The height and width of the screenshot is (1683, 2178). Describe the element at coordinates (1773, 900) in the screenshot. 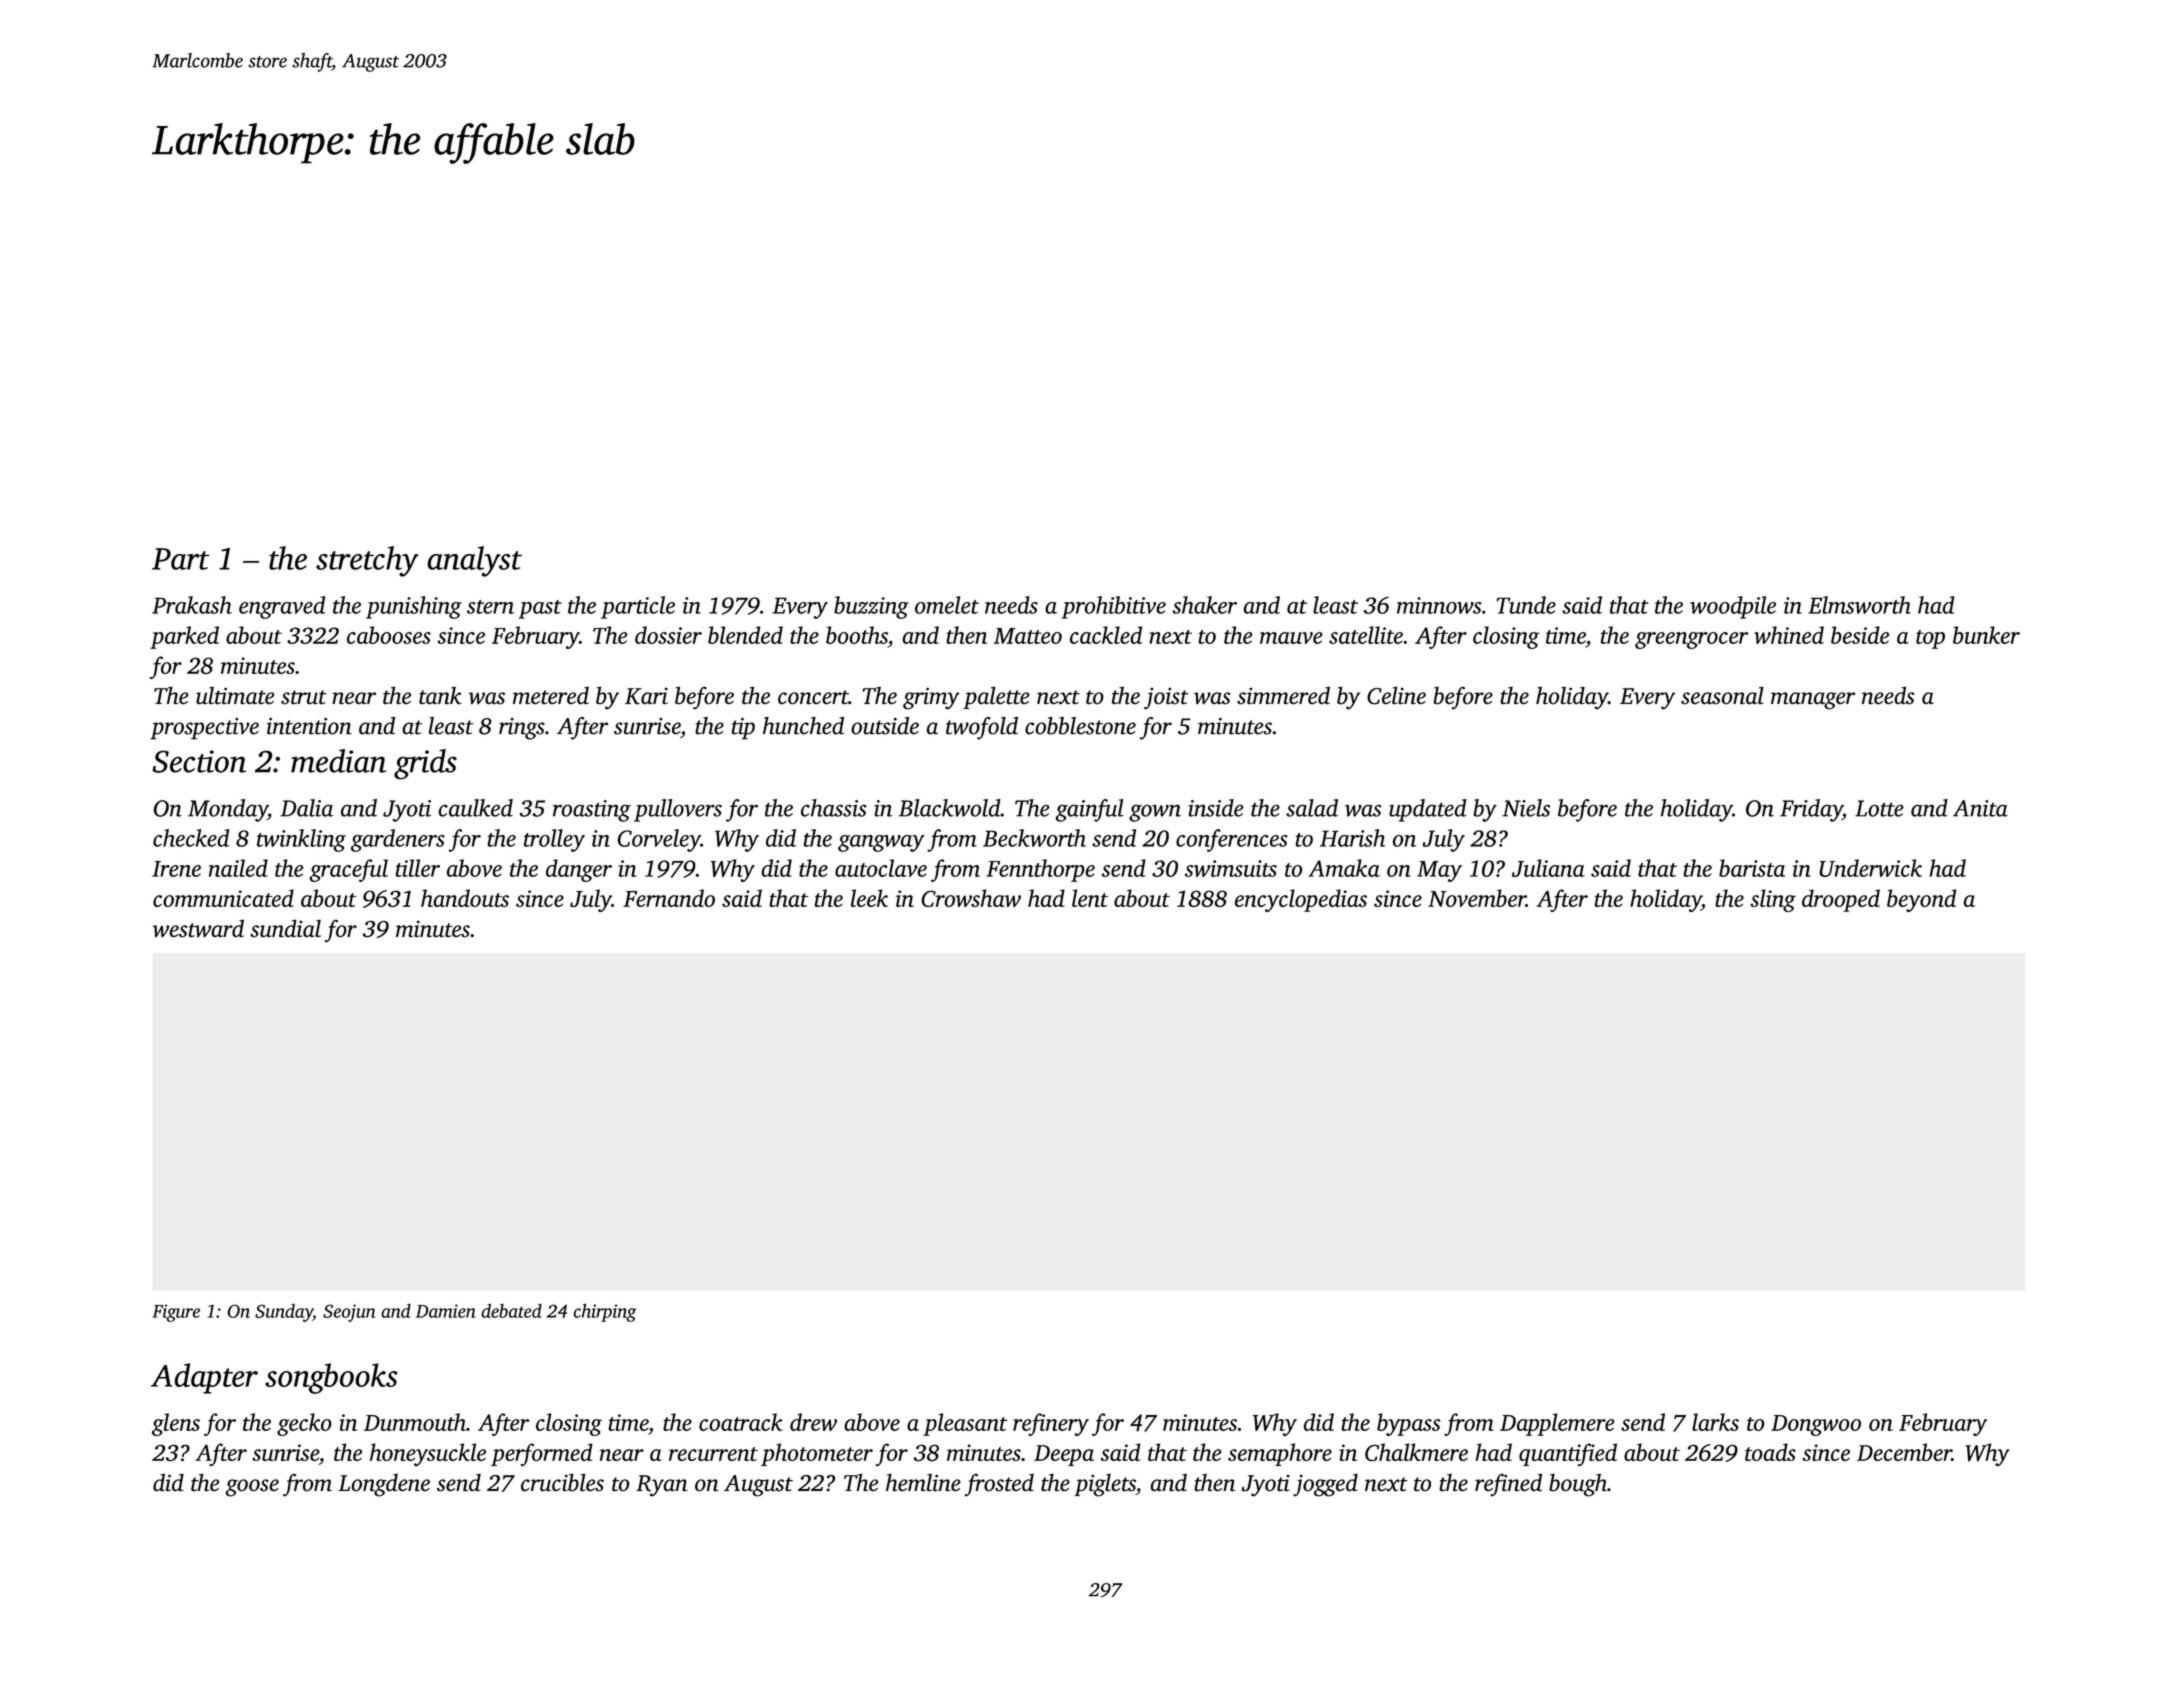

I see `sling` at that location.
